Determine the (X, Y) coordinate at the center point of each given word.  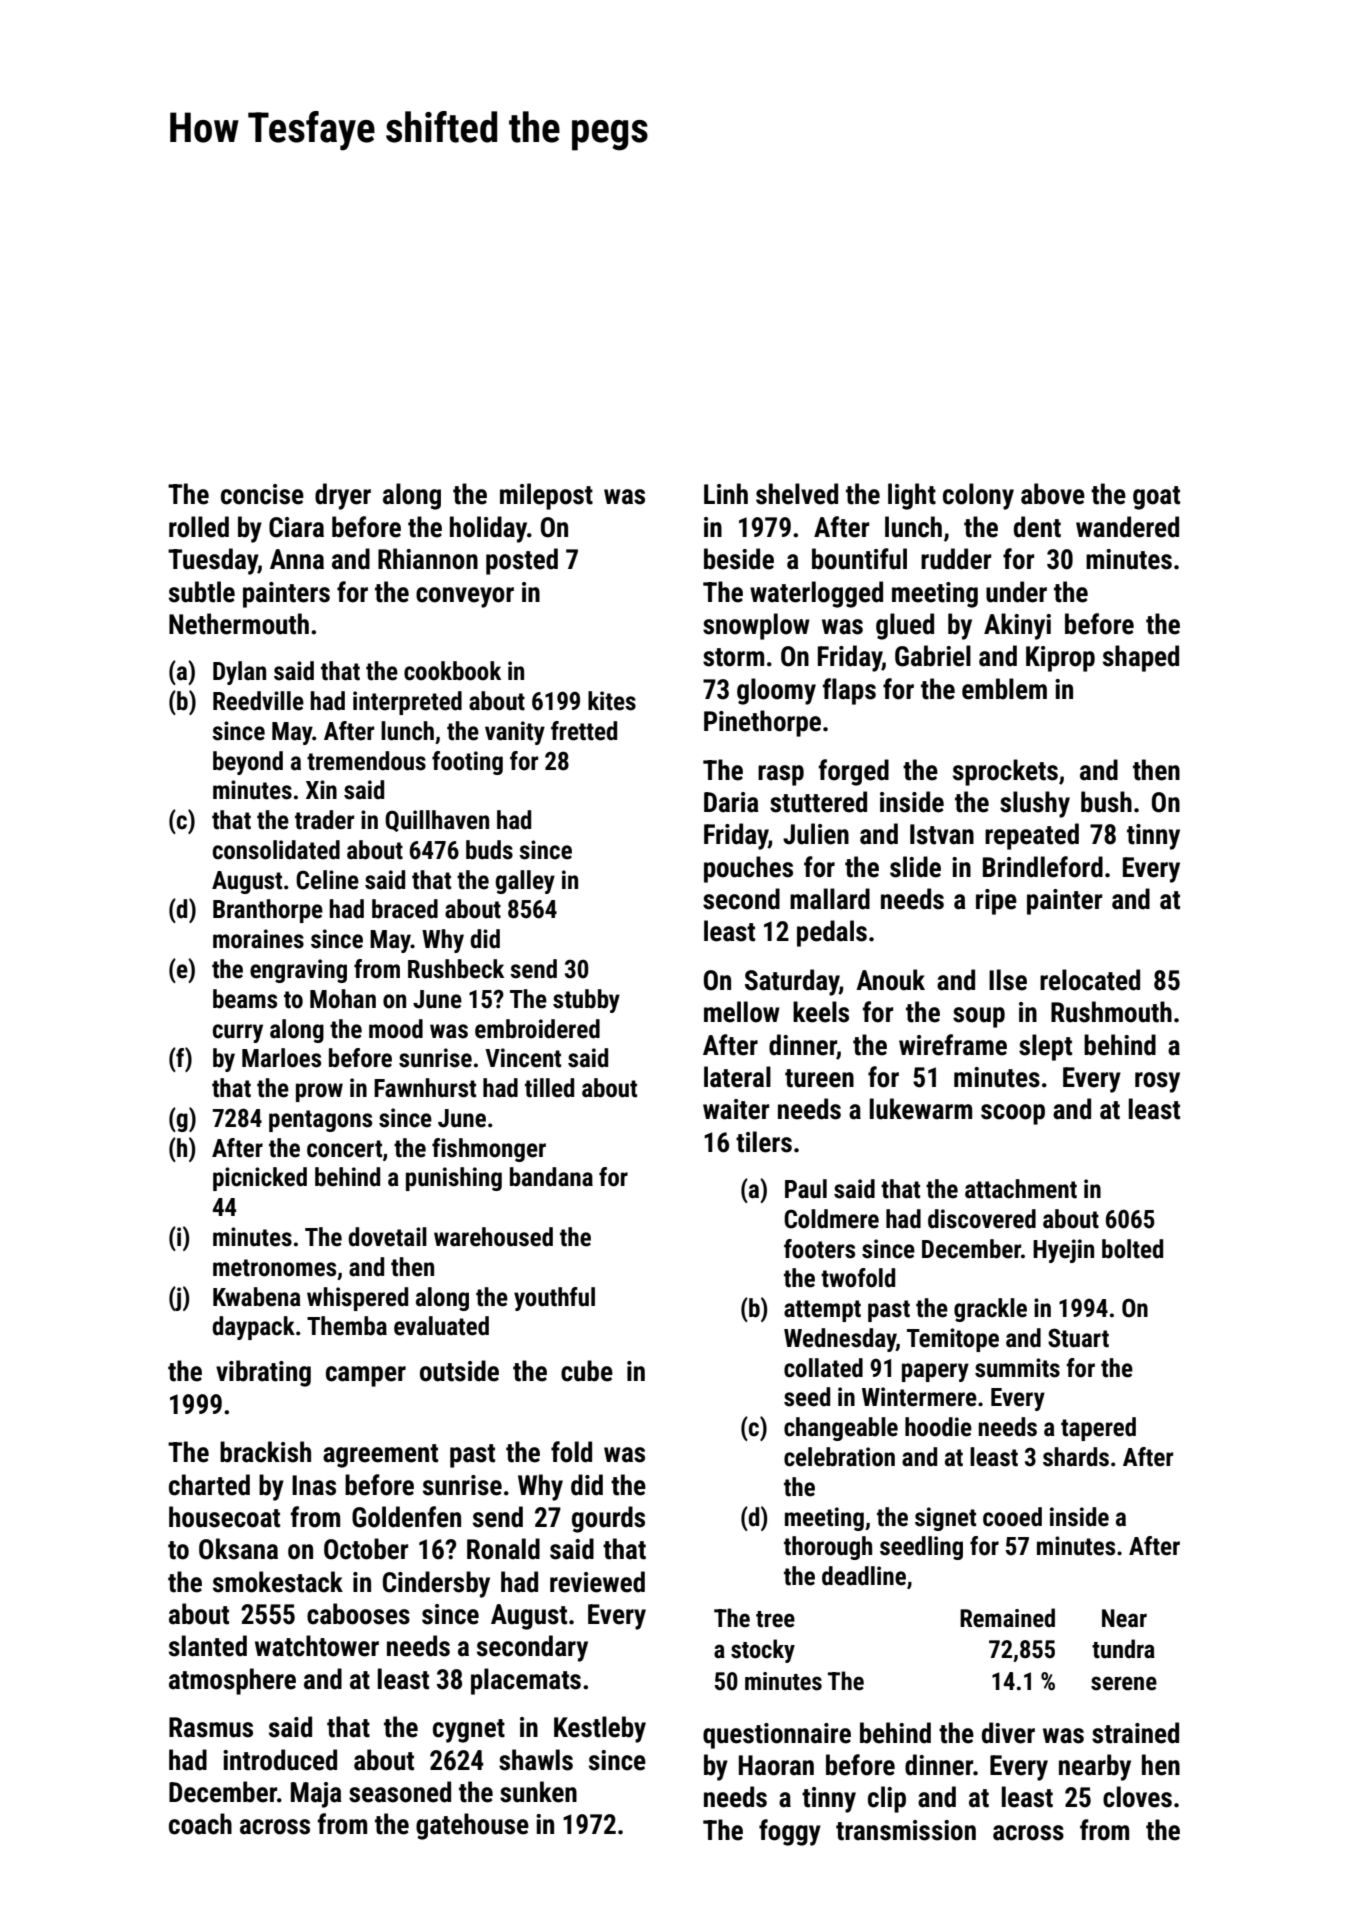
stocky (763, 1651)
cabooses (358, 1614)
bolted (1132, 1249)
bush (1106, 802)
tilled (549, 1088)
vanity (515, 733)
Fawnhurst (425, 1088)
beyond (248, 763)
